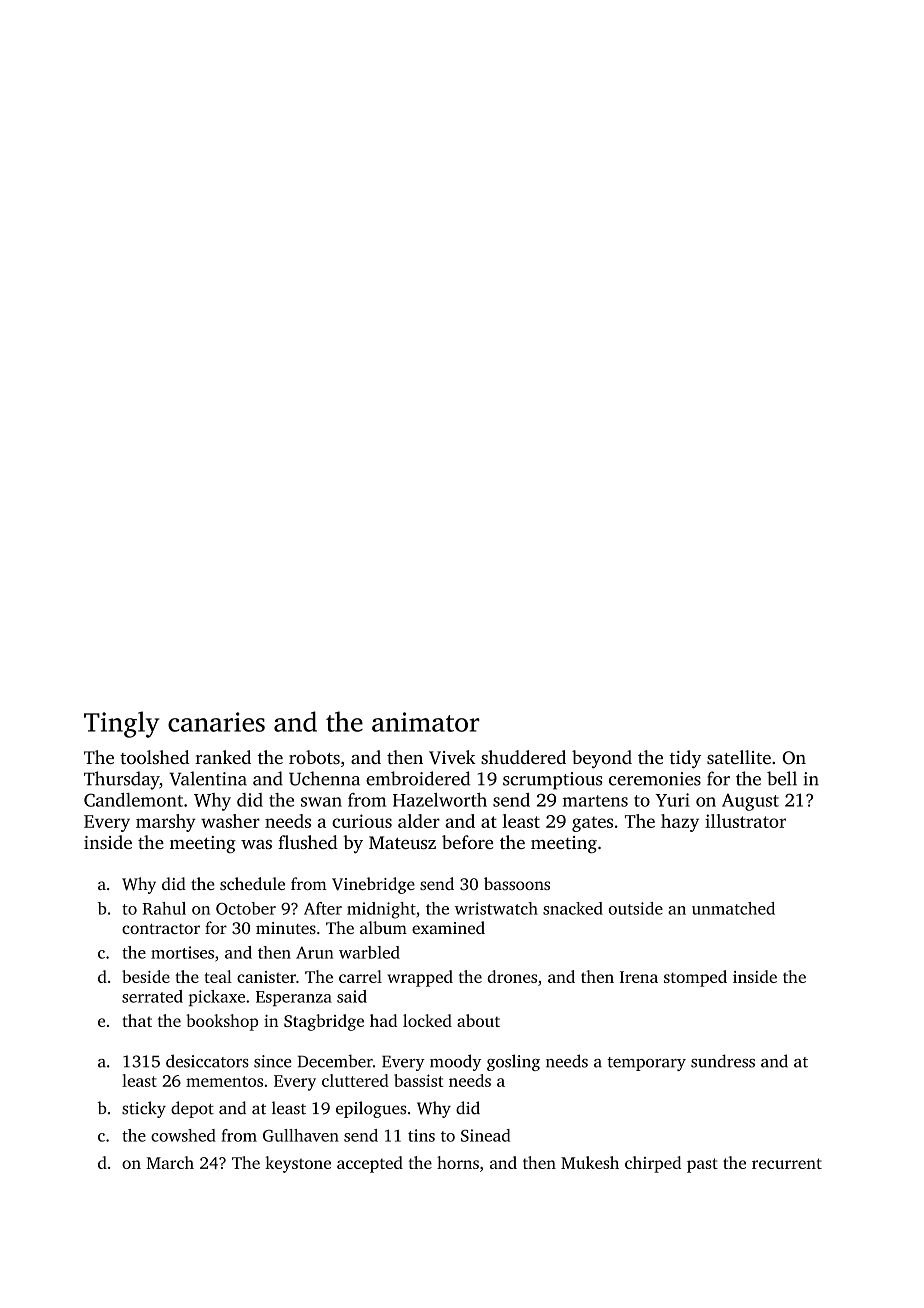 The width and height of the screenshot is (924, 1308). I want to click on Tingly, so click(121, 724).
